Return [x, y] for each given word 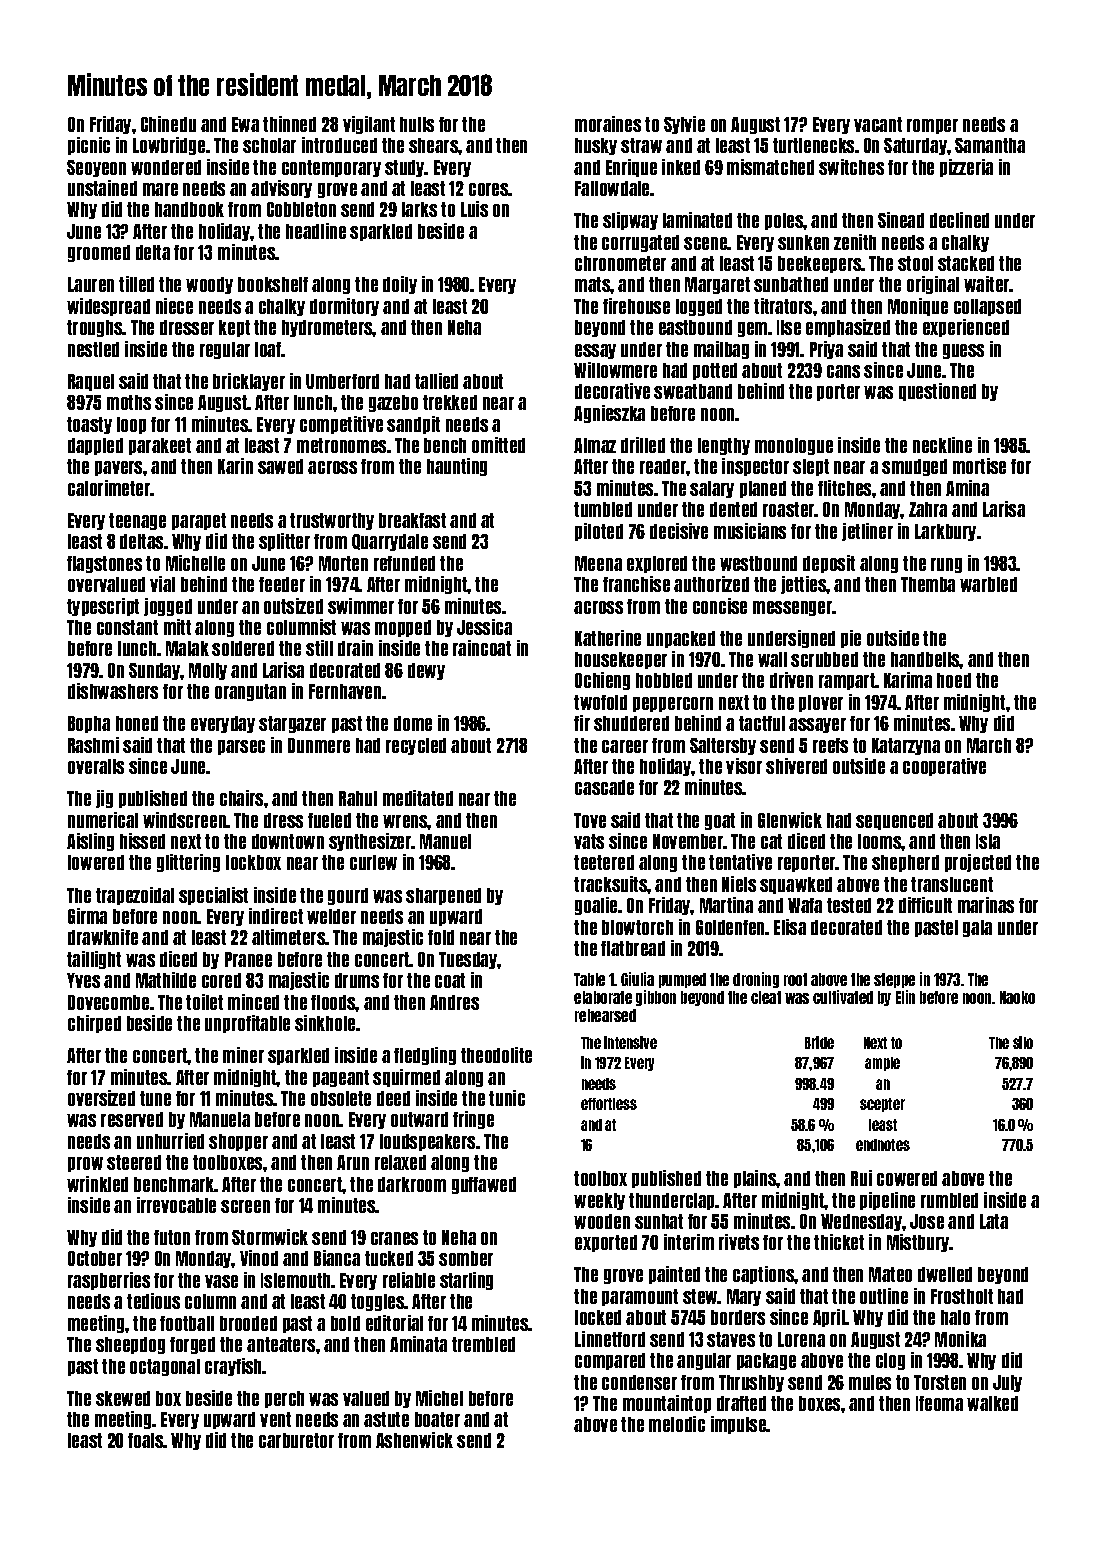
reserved [132, 1119]
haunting [457, 467]
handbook [189, 209]
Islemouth [295, 1280]
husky [596, 146]
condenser [639, 1382]
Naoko [1017, 997]
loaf [268, 349]
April [829, 1318]
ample [882, 1064]
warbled [988, 584]
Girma [87, 916]
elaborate [603, 997]
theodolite [496, 1055]
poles [784, 221]
